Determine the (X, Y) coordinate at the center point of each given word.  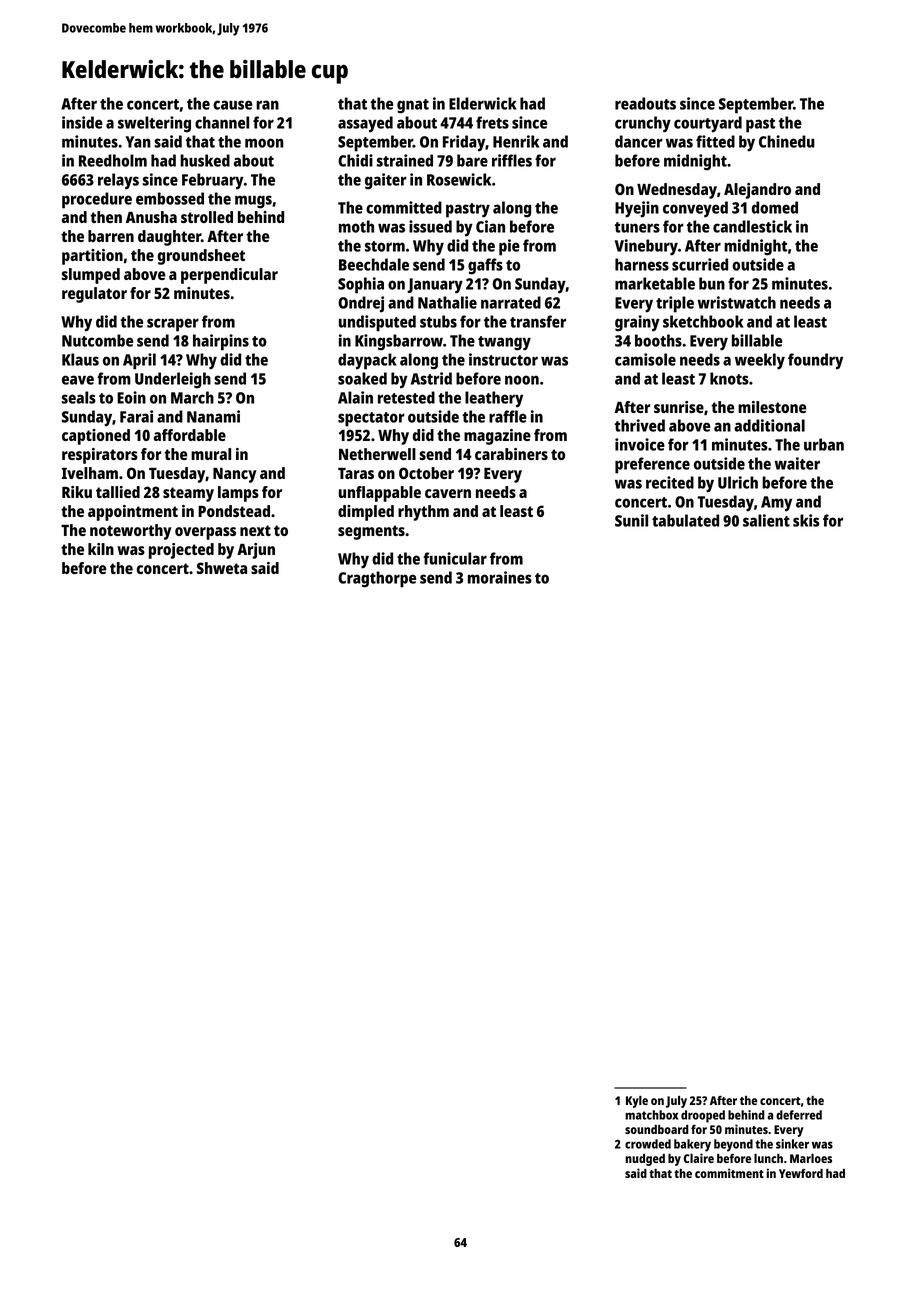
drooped (703, 1116)
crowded (648, 1144)
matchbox (651, 1115)
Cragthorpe (377, 579)
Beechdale (374, 264)
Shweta (222, 568)
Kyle (637, 1102)
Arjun (256, 551)
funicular (455, 558)
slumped (91, 276)
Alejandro (757, 191)
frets (492, 122)
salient (766, 520)
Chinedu (787, 141)
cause (232, 105)
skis (806, 520)
